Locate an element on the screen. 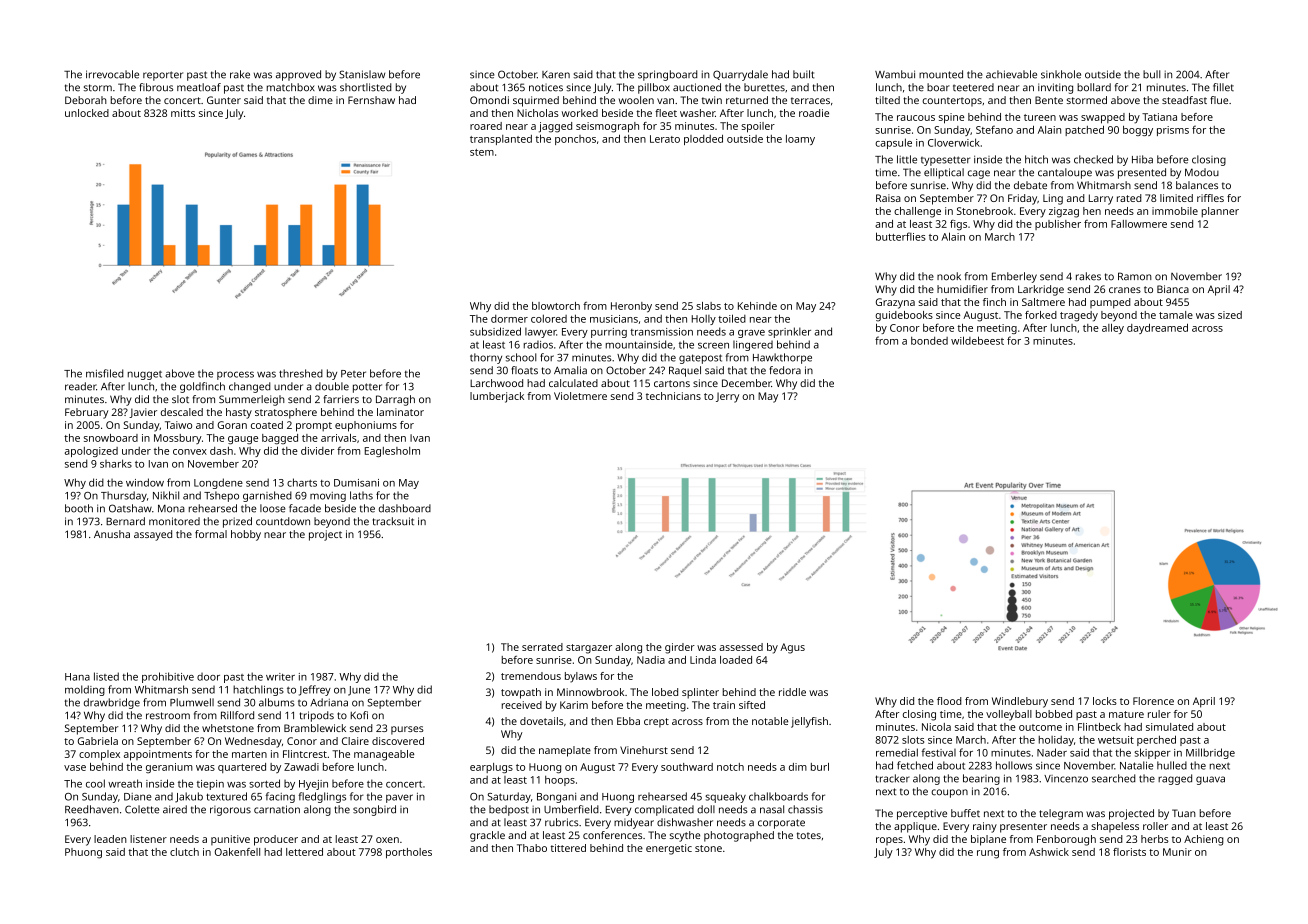 The image size is (1308, 924). dormer is located at coordinates (509, 319).
